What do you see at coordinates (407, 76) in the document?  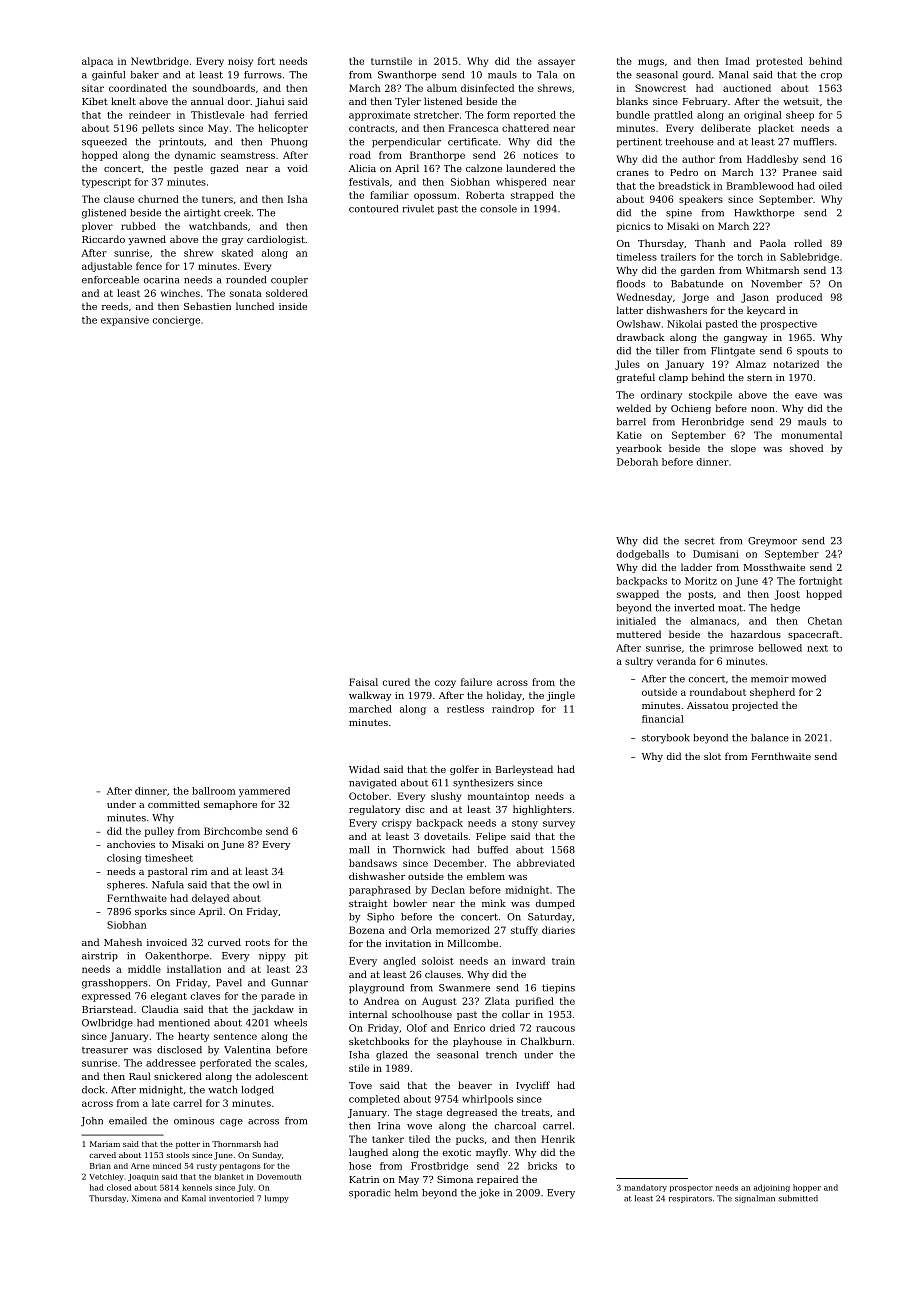 I see `Swanthorpe` at bounding box center [407, 76].
